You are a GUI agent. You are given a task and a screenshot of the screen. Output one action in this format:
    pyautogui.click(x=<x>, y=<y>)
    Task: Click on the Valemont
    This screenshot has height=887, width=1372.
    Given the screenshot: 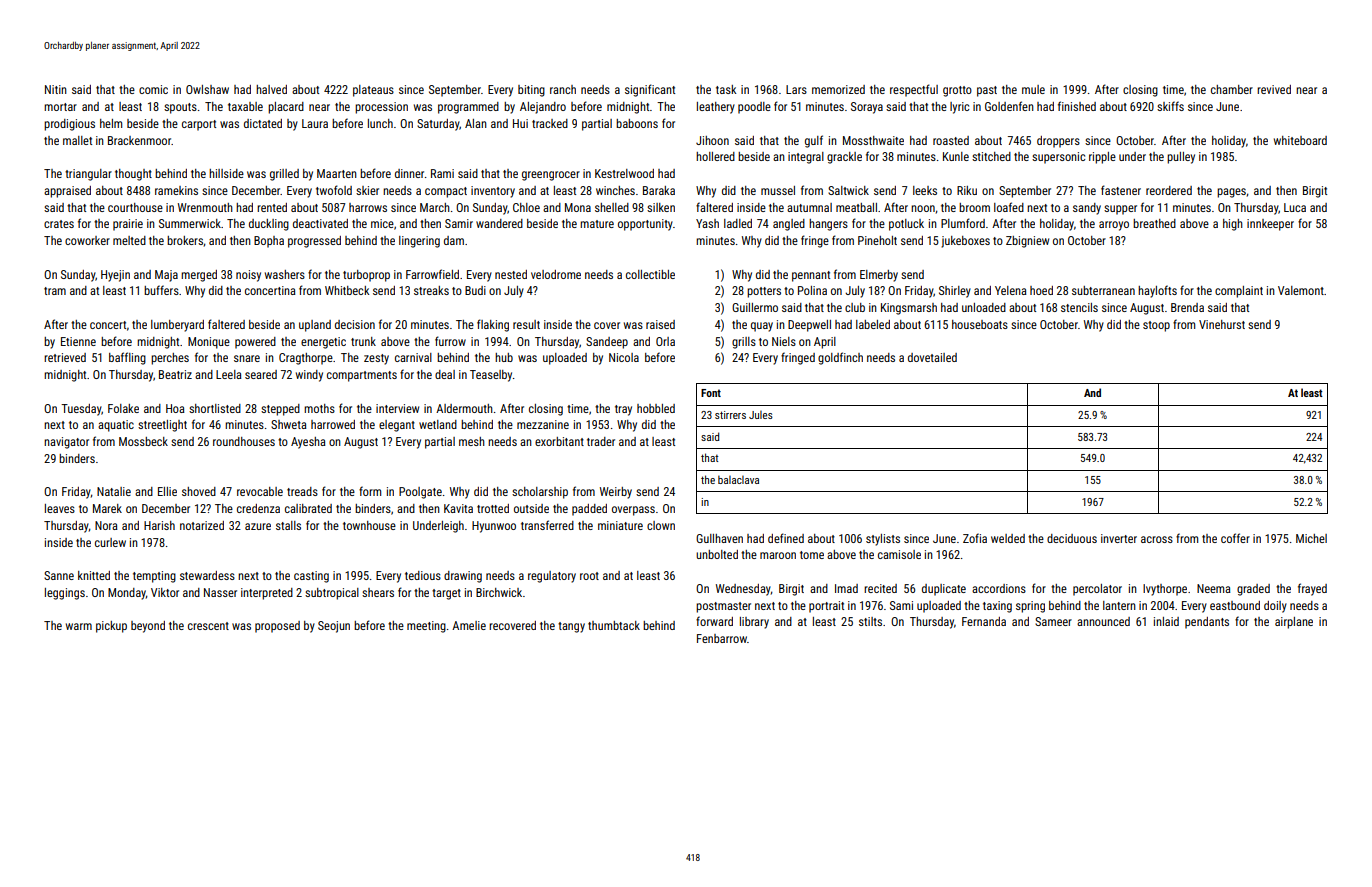 What is the action you would take?
    pyautogui.click(x=1301, y=290)
